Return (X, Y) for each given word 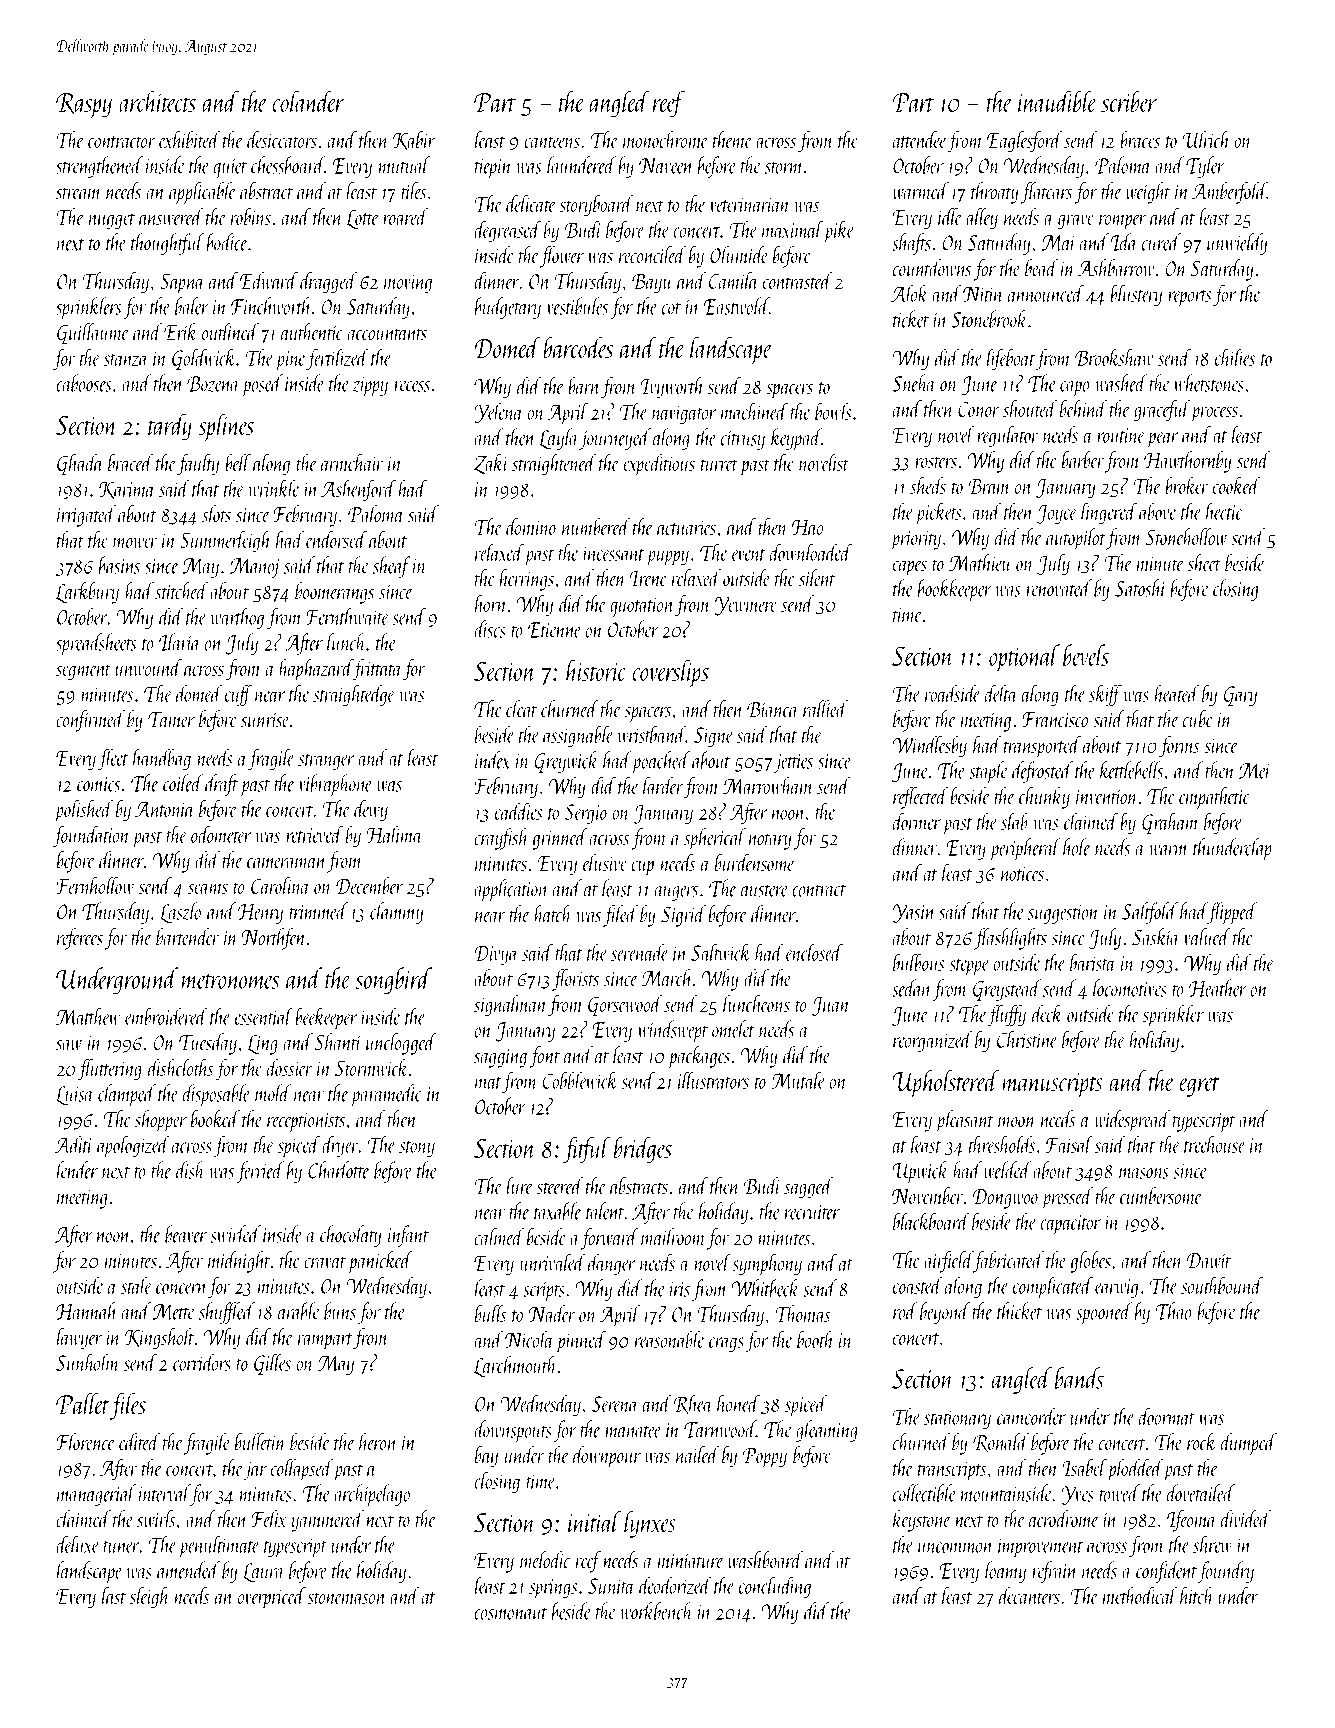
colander (308, 101)
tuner (121, 1547)
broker (1187, 485)
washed (1121, 383)
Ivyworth (672, 388)
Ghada (80, 464)
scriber (1129, 101)
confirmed (90, 721)
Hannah (87, 1311)
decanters (1029, 1595)
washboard (765, 1560)
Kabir (414, 140)
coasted (918, 1285)
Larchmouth (515, 1366)
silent (817, 578)
